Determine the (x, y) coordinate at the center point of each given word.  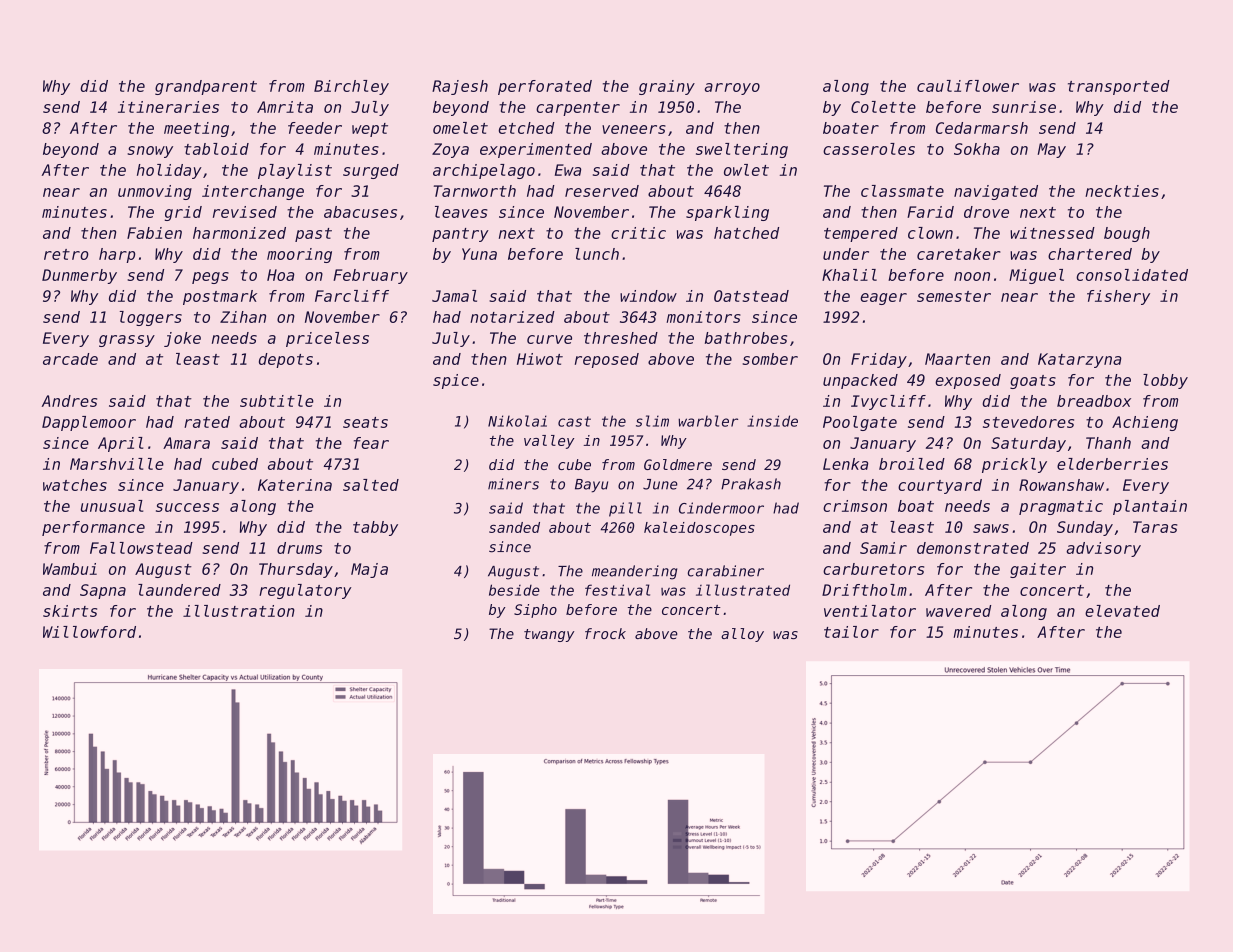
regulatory (305, 591)
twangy (549, 635)
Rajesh (460, 87)
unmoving (155, 192)
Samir (883, 548)
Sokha (977, 149)
